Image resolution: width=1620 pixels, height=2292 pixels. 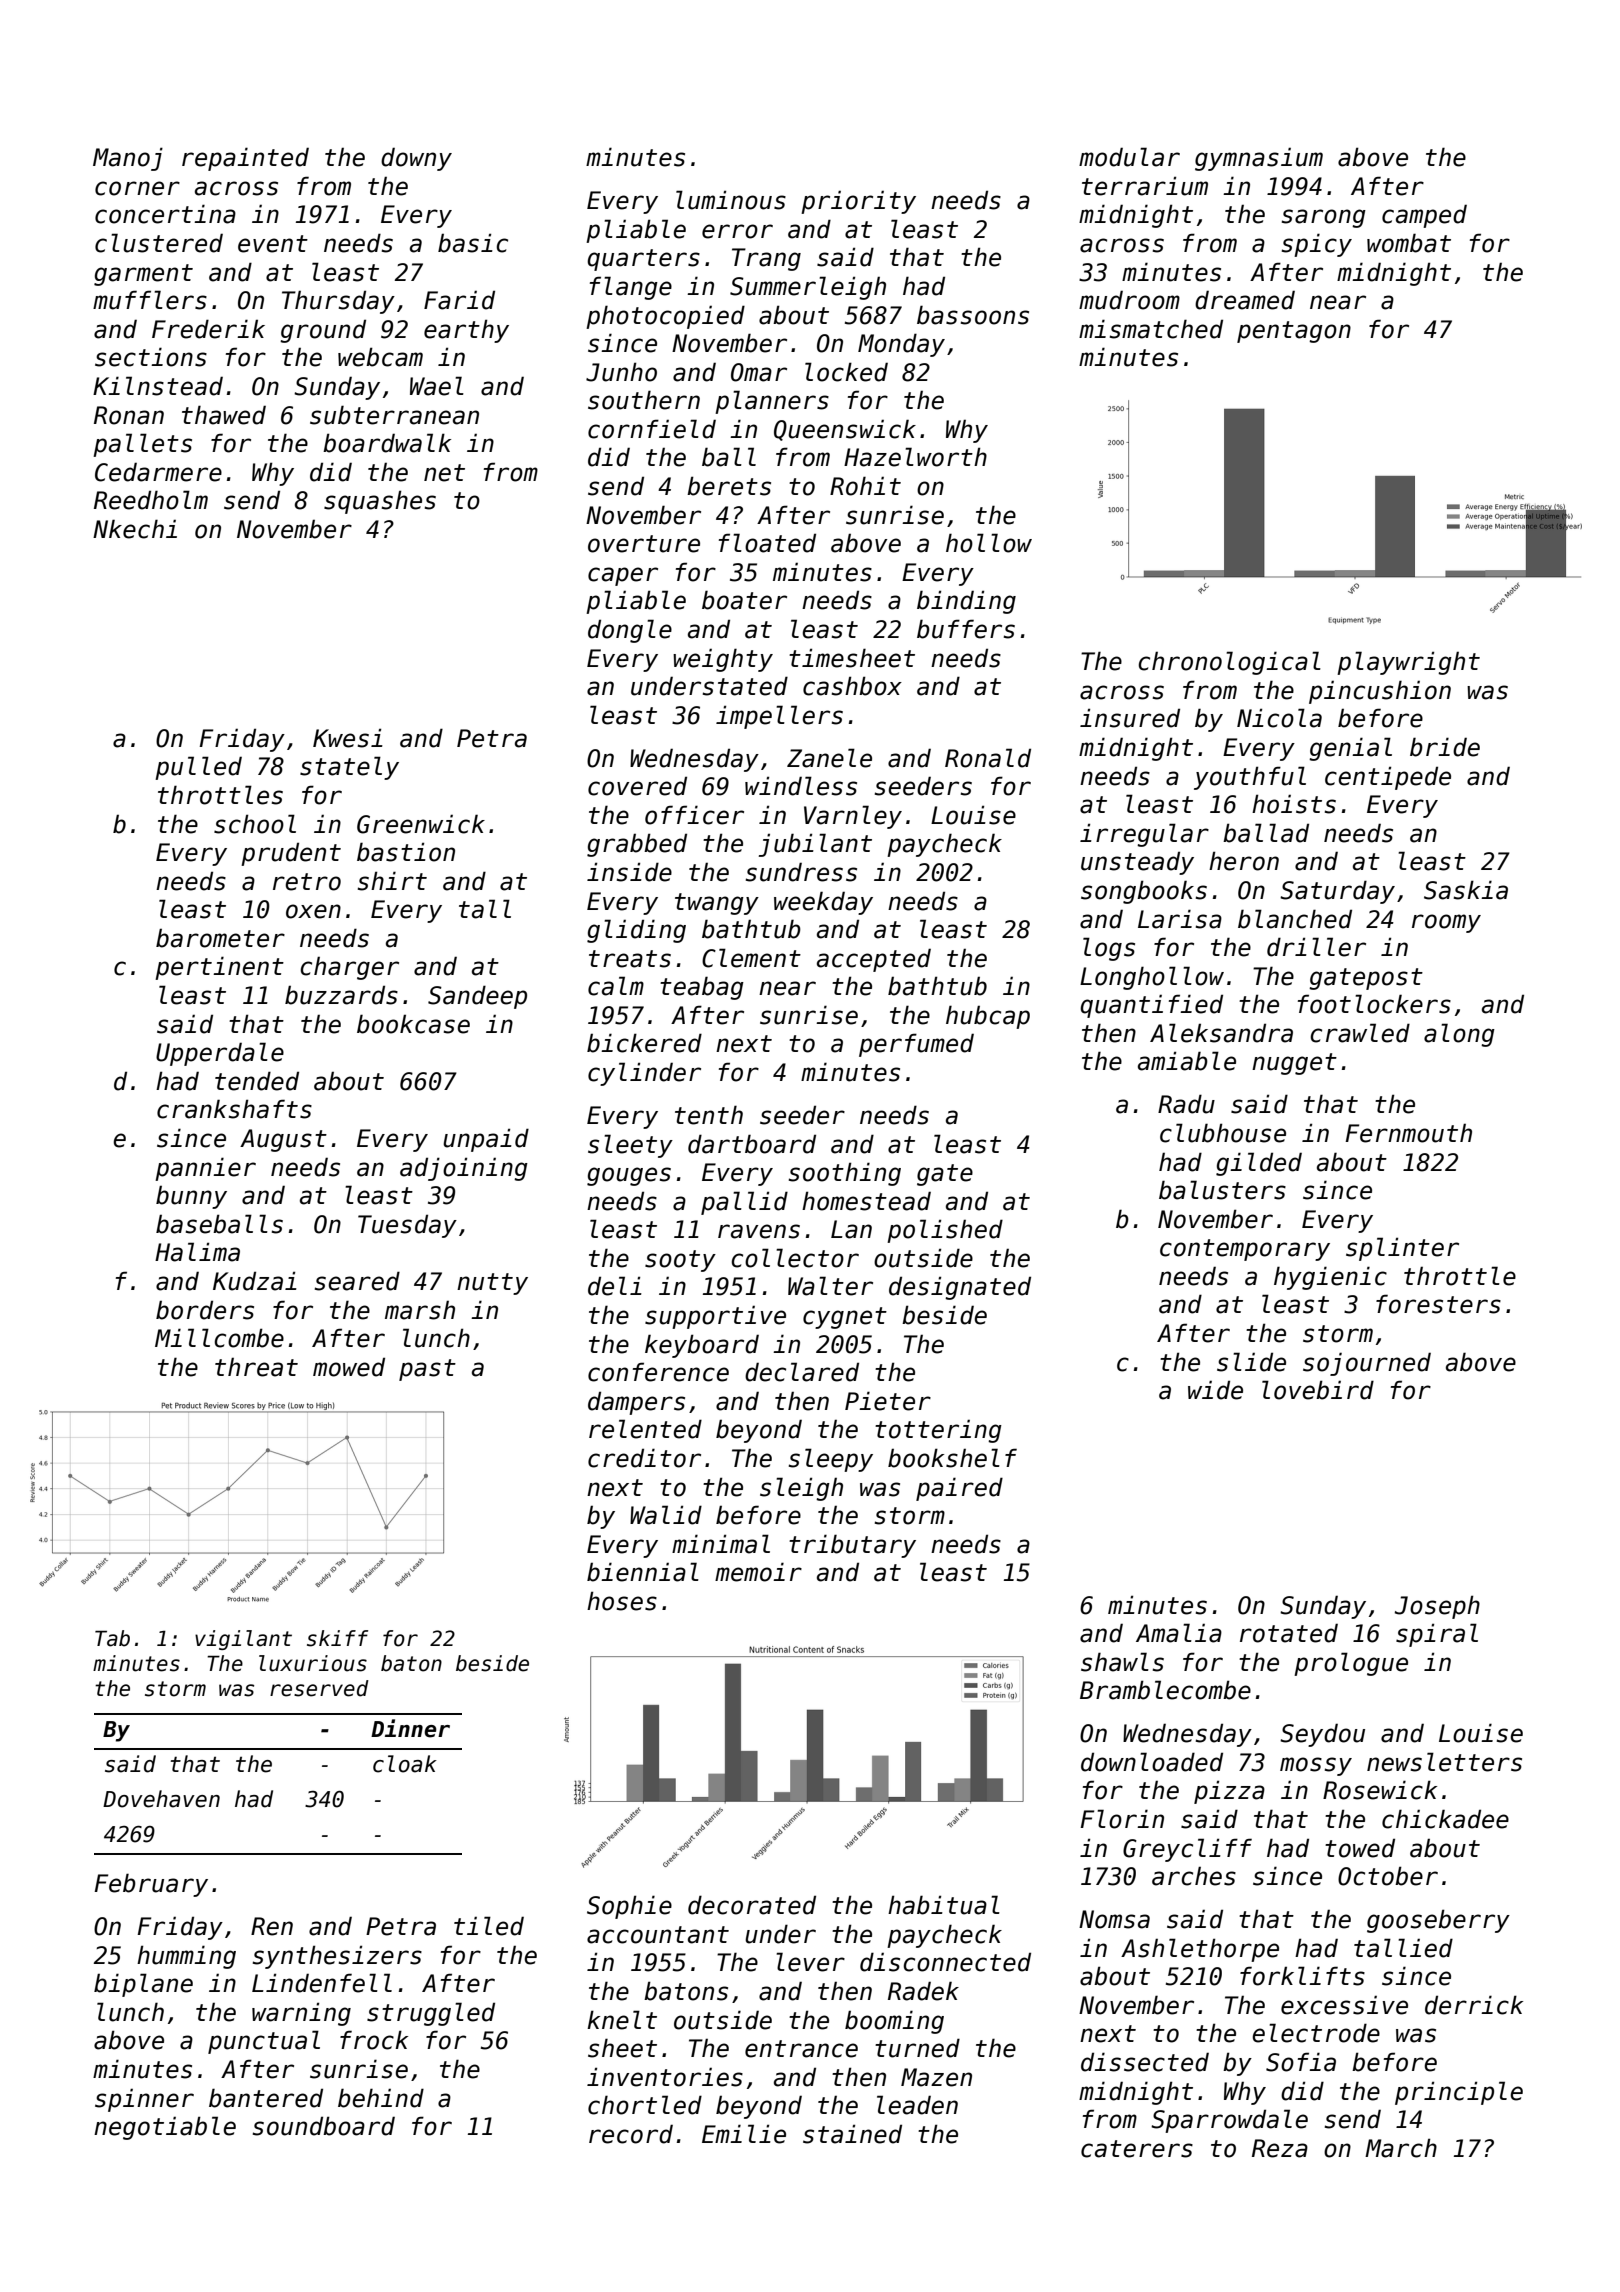 I want to click on Trang, so click(x=766, y=259).
